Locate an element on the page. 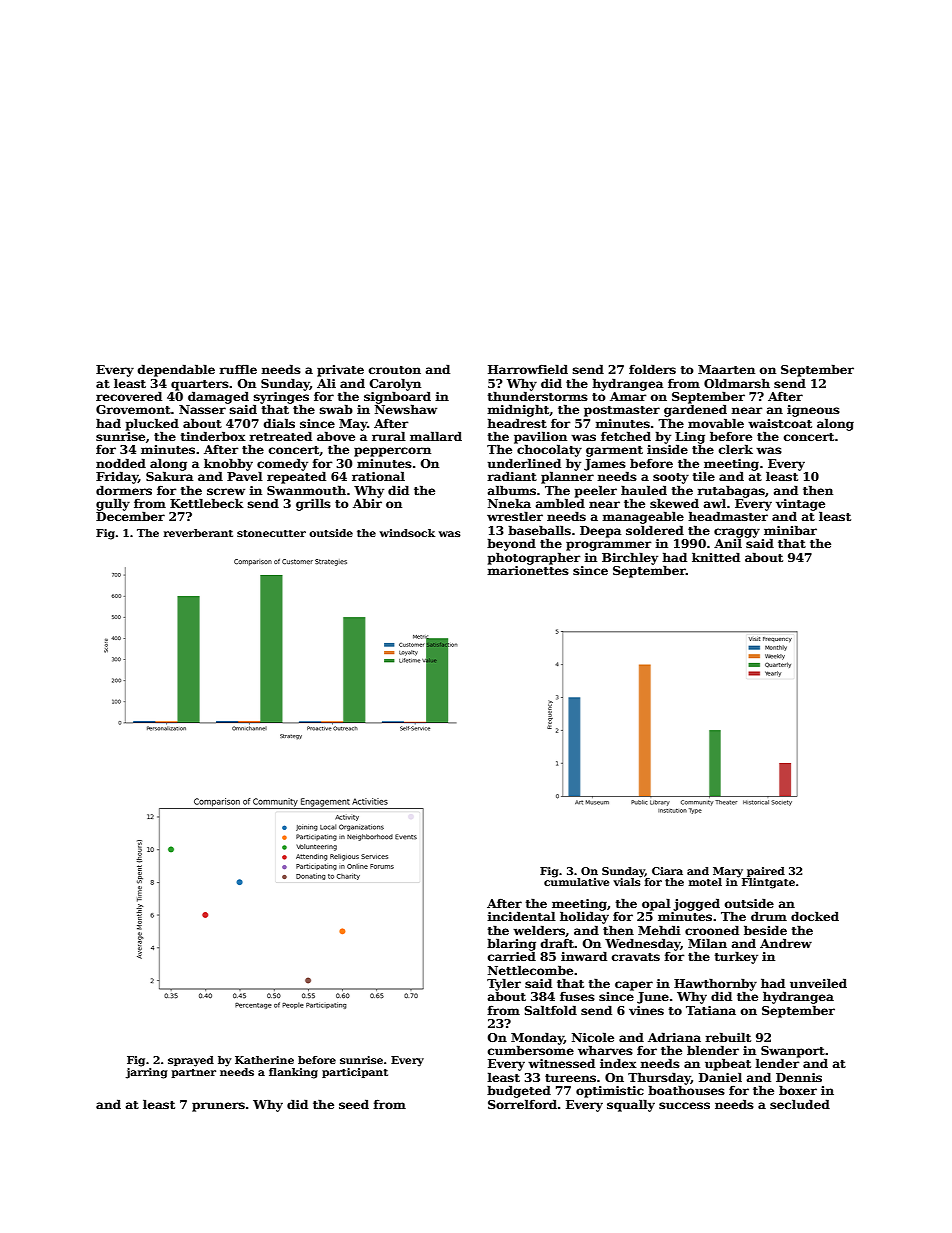  vintage is located at coordinates (800, 505).
